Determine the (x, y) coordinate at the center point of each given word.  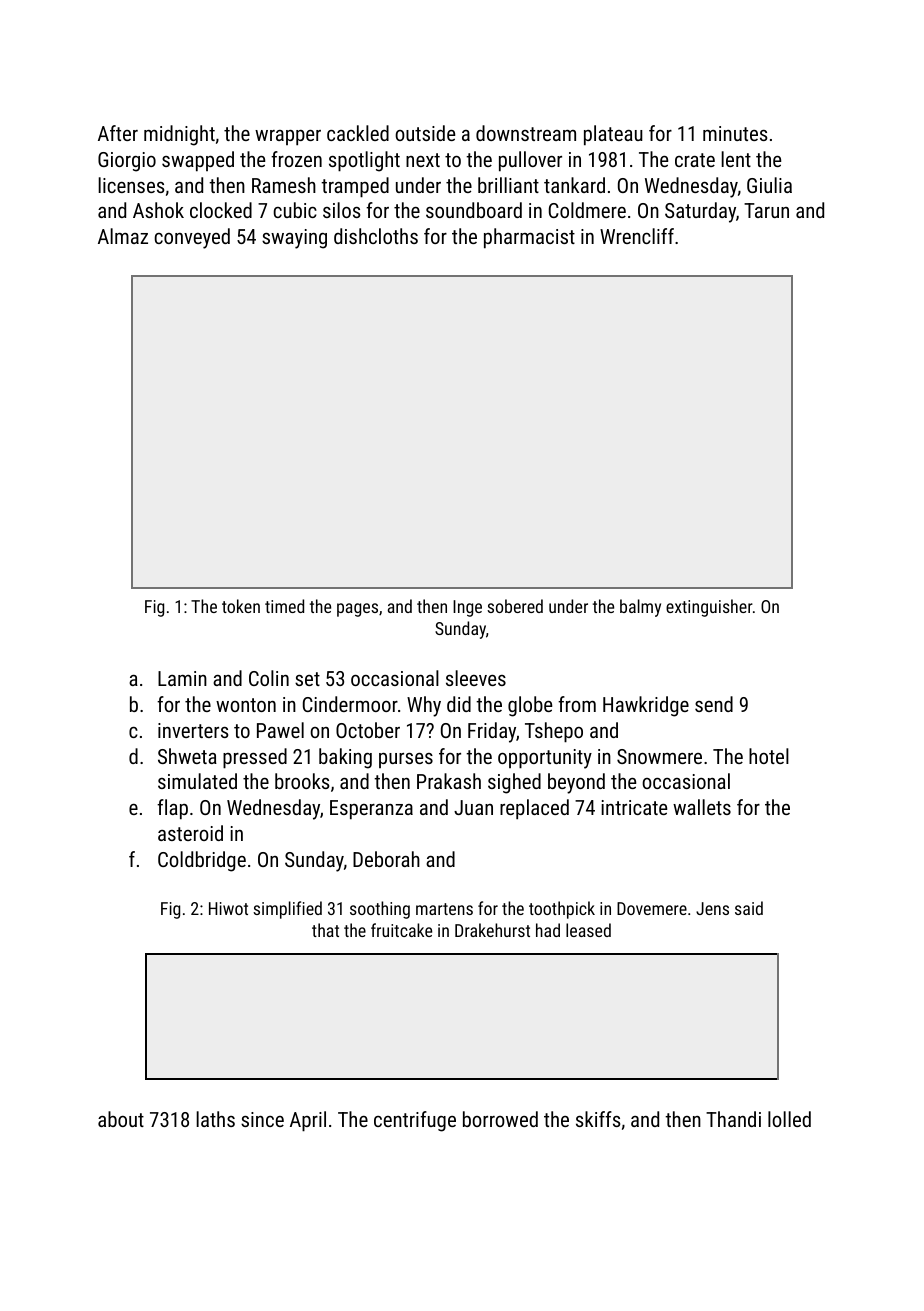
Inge (467, 608)
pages (357, 610)
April (308, 1121)
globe (530, 706)
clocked (221, 210)
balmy (640, 608)
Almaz (123, 236)
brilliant (508, 185)
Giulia (769, 185)
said (749, 908)
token (241, 606)
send (714, 704)
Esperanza (371, 810)
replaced (534, 809)
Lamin (182, 678)
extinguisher (709, 608)
